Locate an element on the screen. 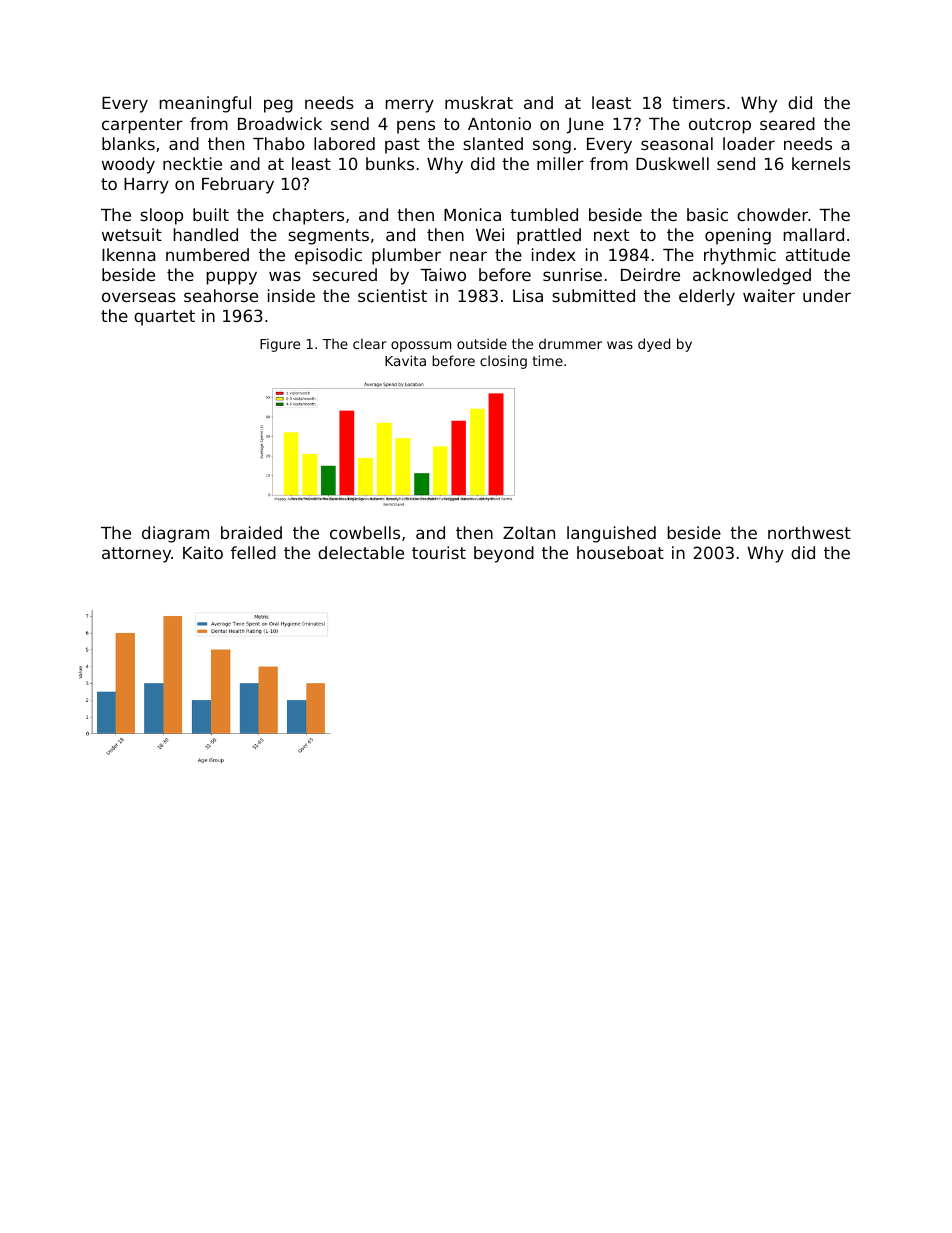  mallard is located at coordinates (814, 234).
